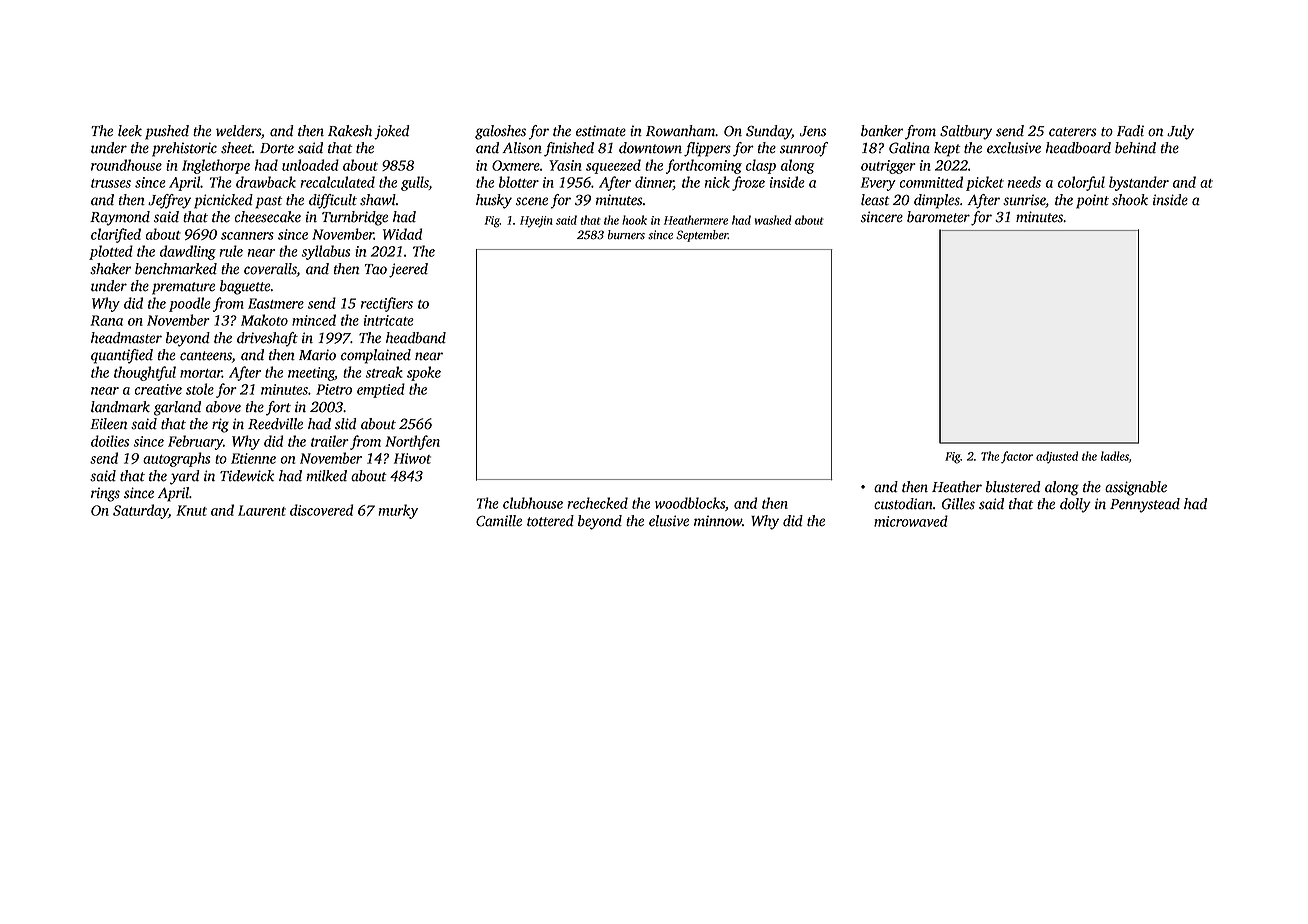 The height and width of the screenshot is (924, 1308). Describe the element at coordinates (966, 132) in the screenshot. I see `Saltbury` at that location.
